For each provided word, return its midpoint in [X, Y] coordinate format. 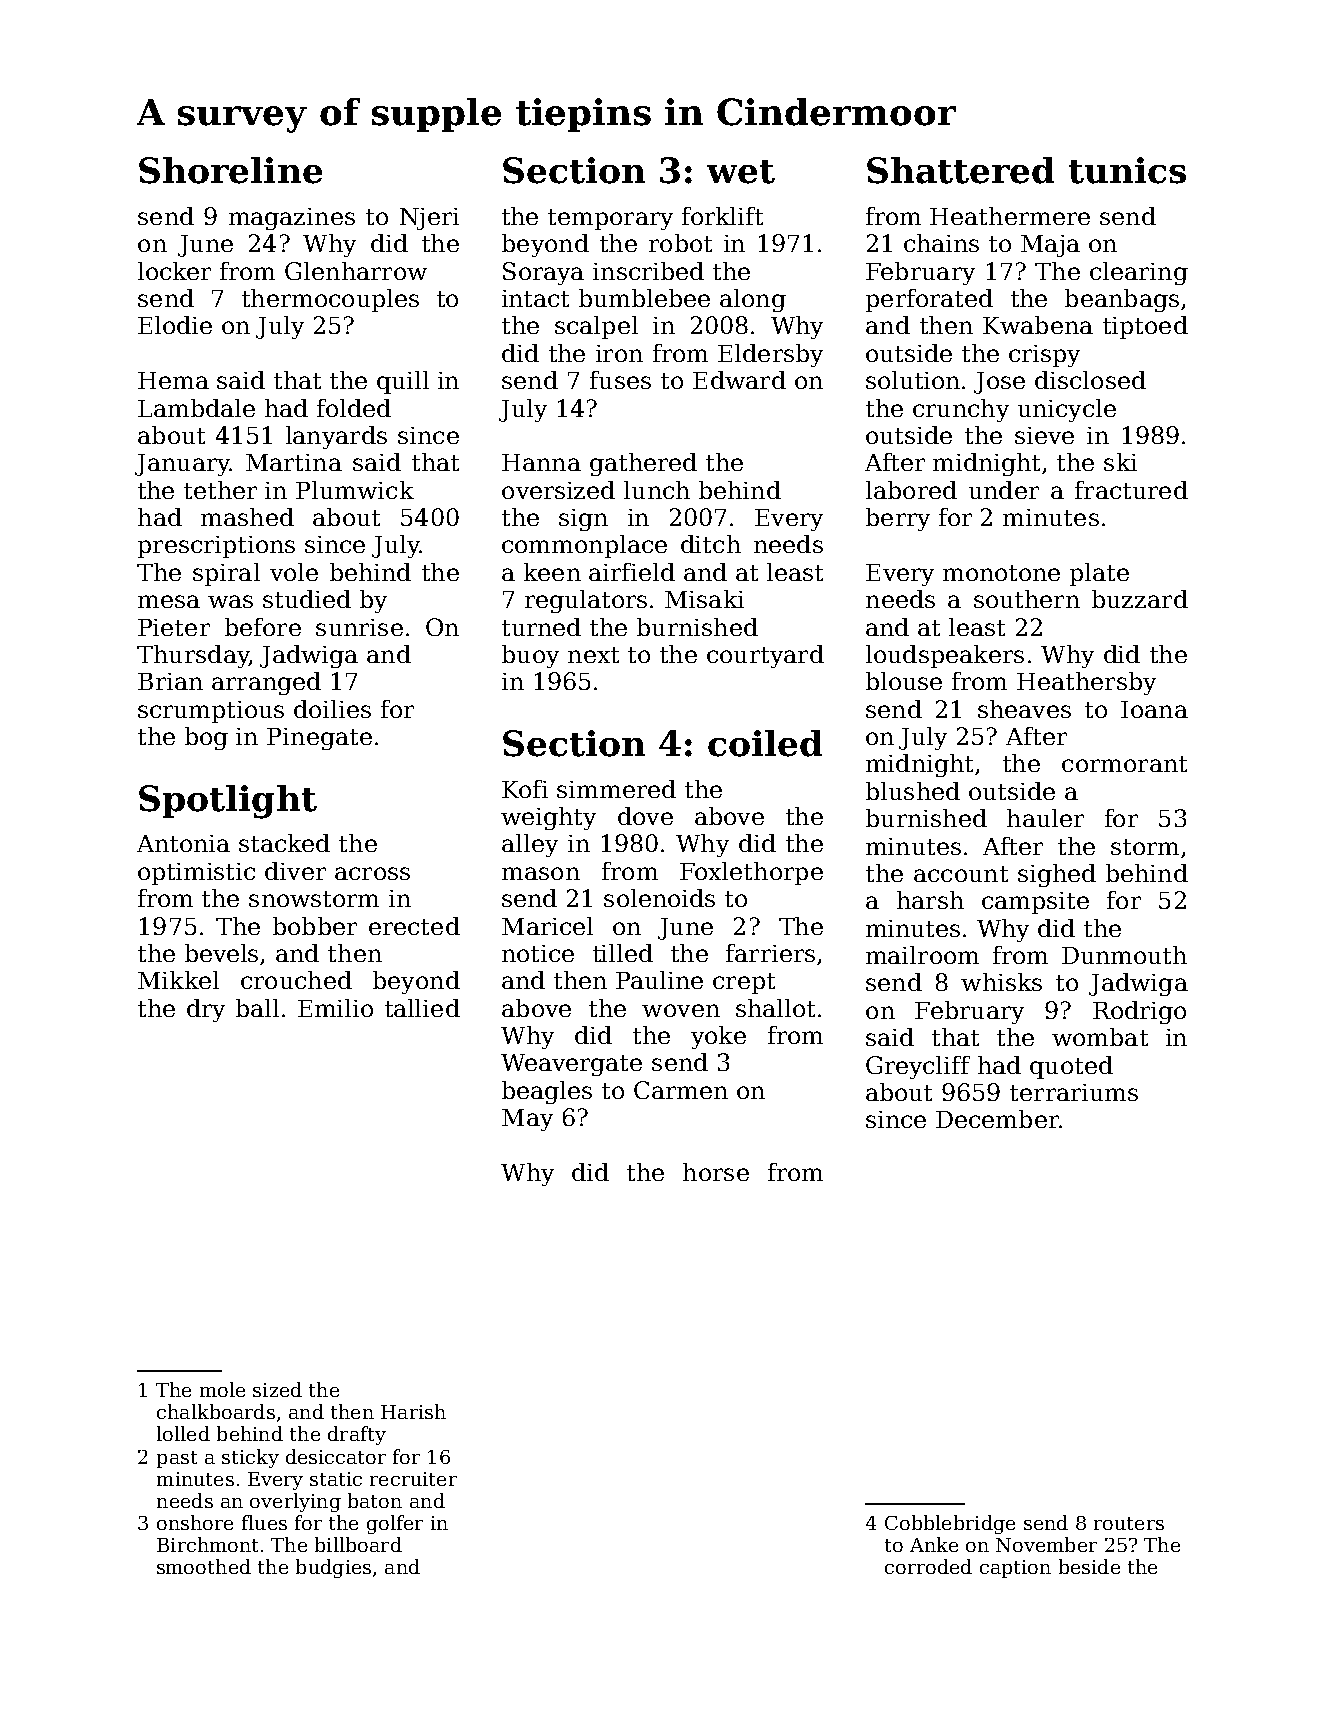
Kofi [525, 789]
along [753, 300]
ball [257, 1008]
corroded [928, 1566]
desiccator [336, 1456]
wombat [1100, 1037]
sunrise [359, 627]
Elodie [175, 325]
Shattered [960, 170]
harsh [930, 900]
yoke [718, 1037]
